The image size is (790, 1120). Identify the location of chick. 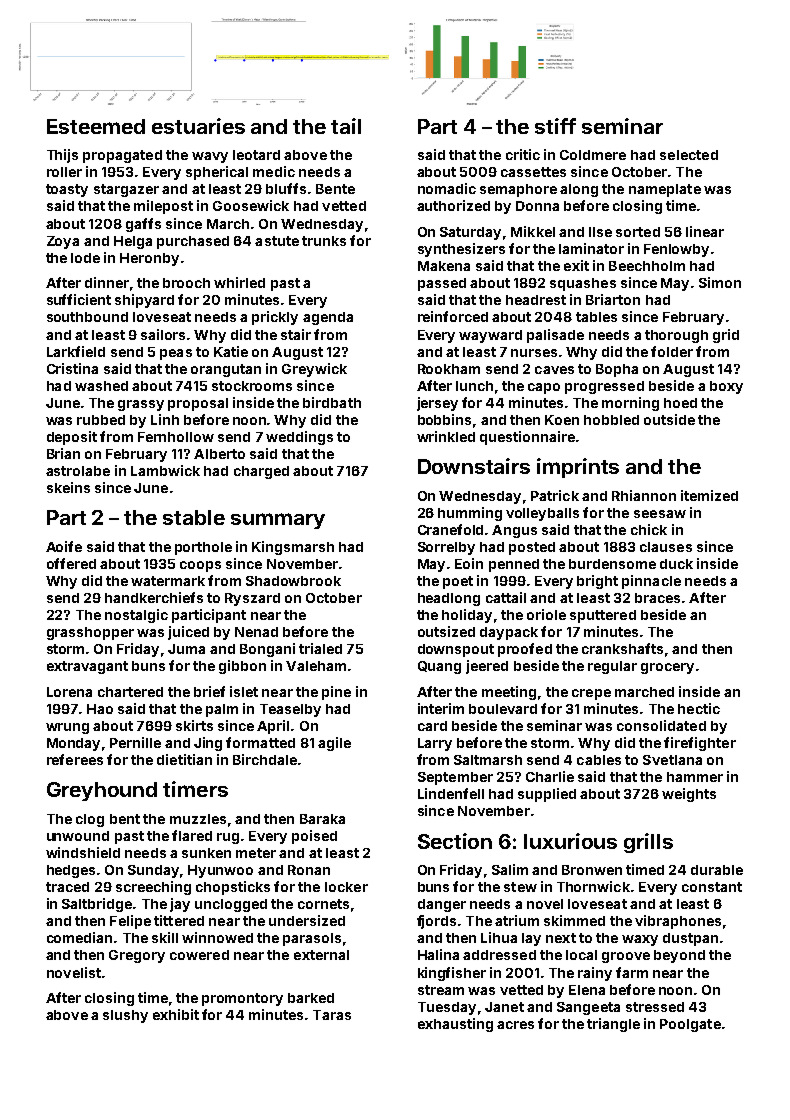
(649, 529).
